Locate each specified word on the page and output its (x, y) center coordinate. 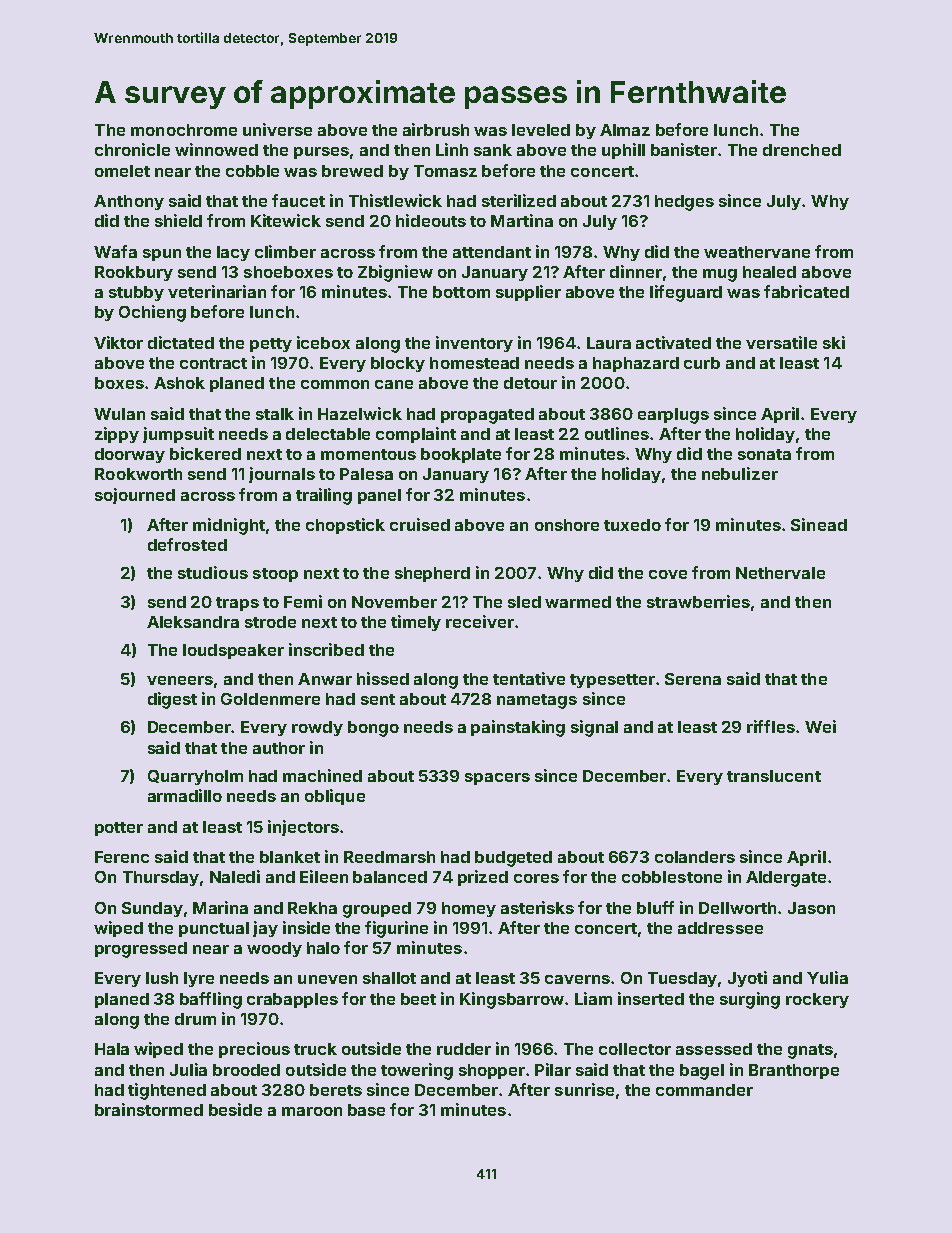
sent (378, 699)
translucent (774, 776)
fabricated (806, 291)
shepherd (432, 574)
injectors (303, 828)
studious (213, 572)
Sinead (819, 524)
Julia (188, 1069)
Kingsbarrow (513, 1000)
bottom (461, 292)
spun (162, 255)
